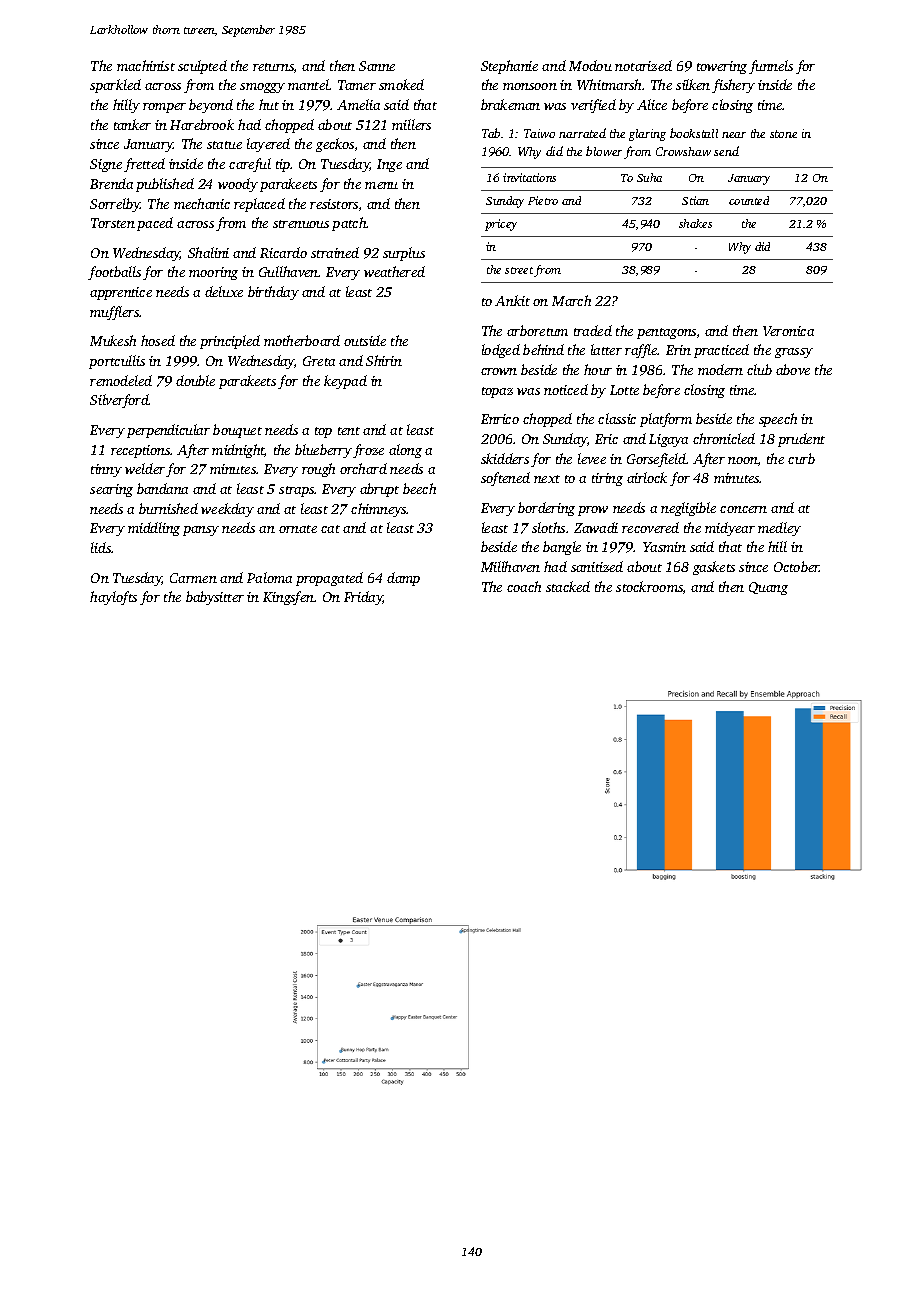 This document has height=1308, width=924. Describe the element at coordinates (394, 271) in the document. I see `weathered` at that location.
